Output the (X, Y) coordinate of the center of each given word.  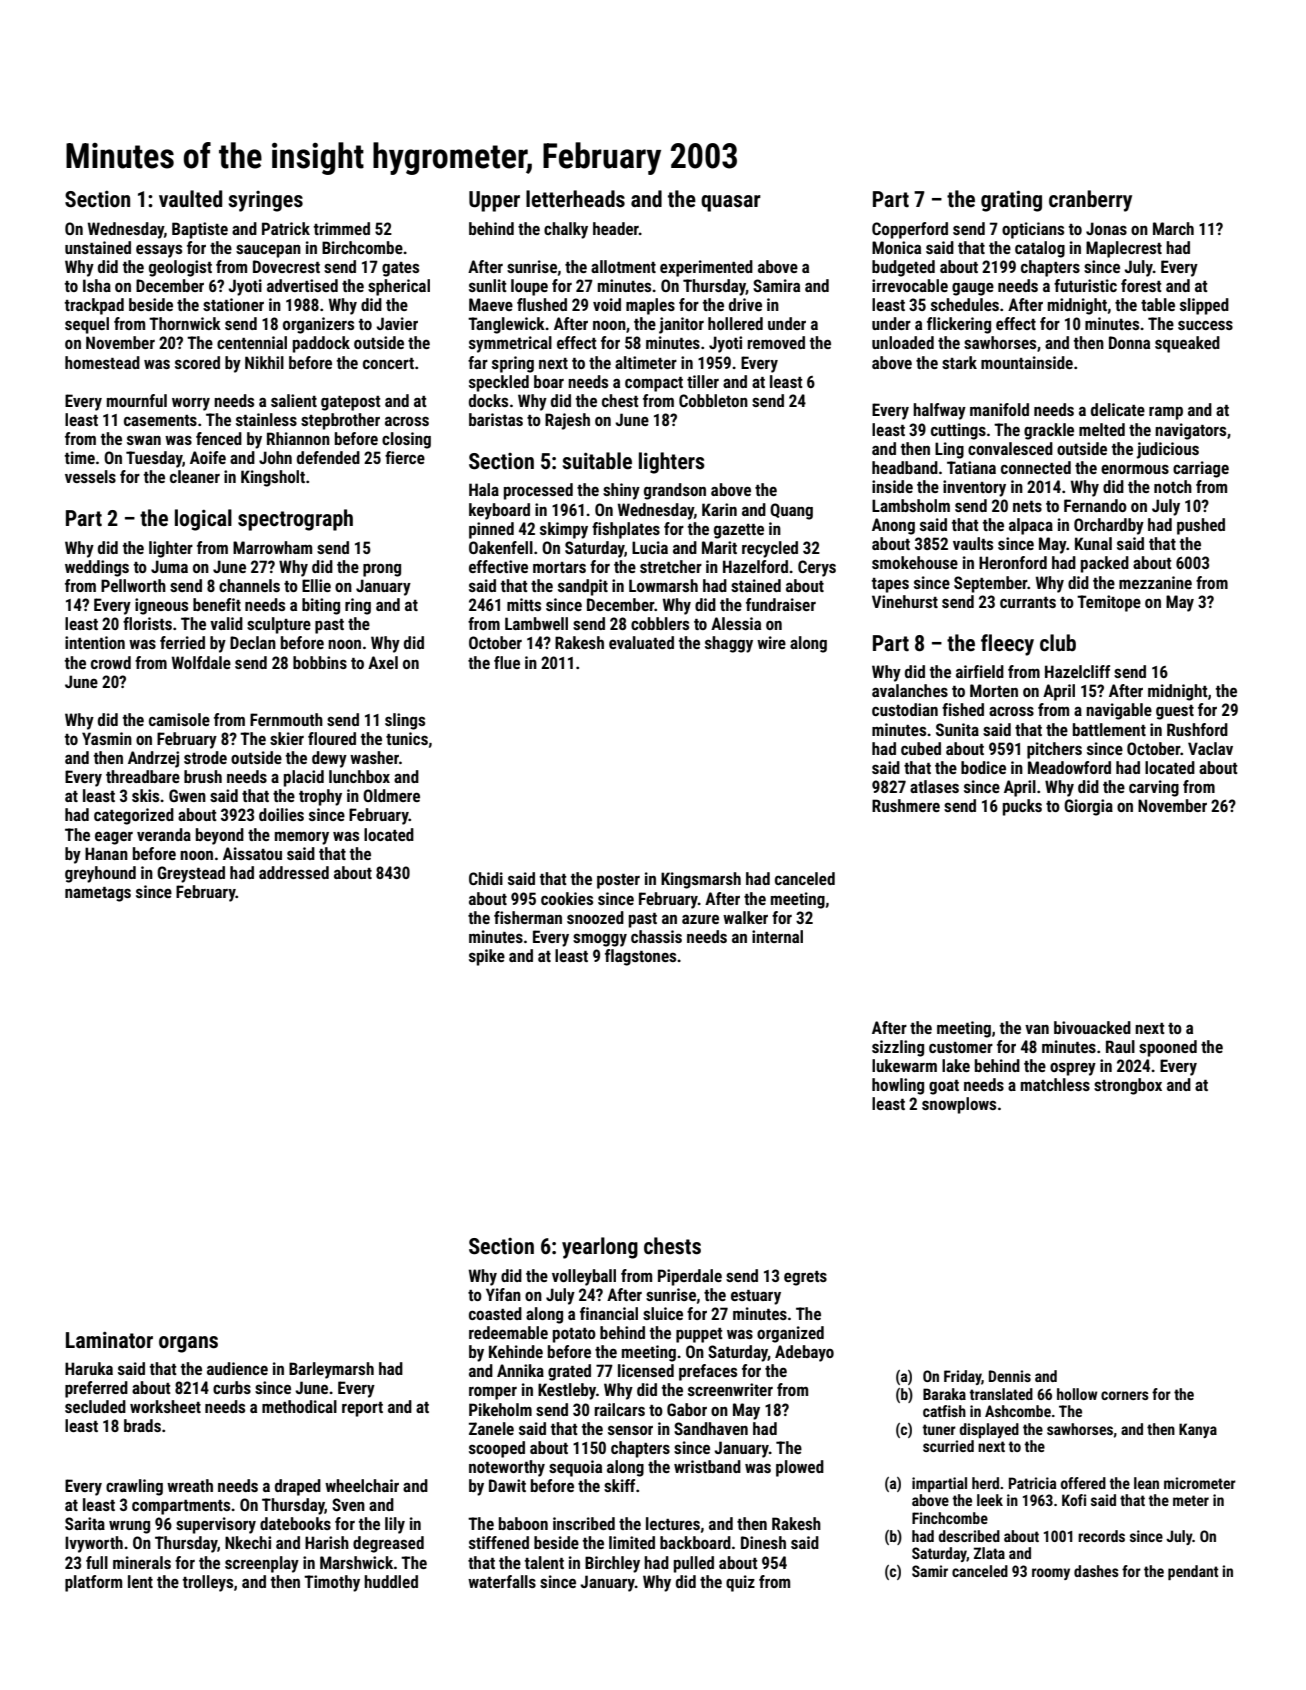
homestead (102, 362)
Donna (1129, 342)
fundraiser (781, 604)
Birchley (612, 1564)
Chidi (486, 878)
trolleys (208, 1583)
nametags (98, 894)
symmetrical (510, 344)
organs (188, 1344)
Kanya (1198, 1430)
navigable (1119, 711)
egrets (805, 1278)
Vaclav (1210, 748)
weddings (97, 568)
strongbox (1128, 1086)
